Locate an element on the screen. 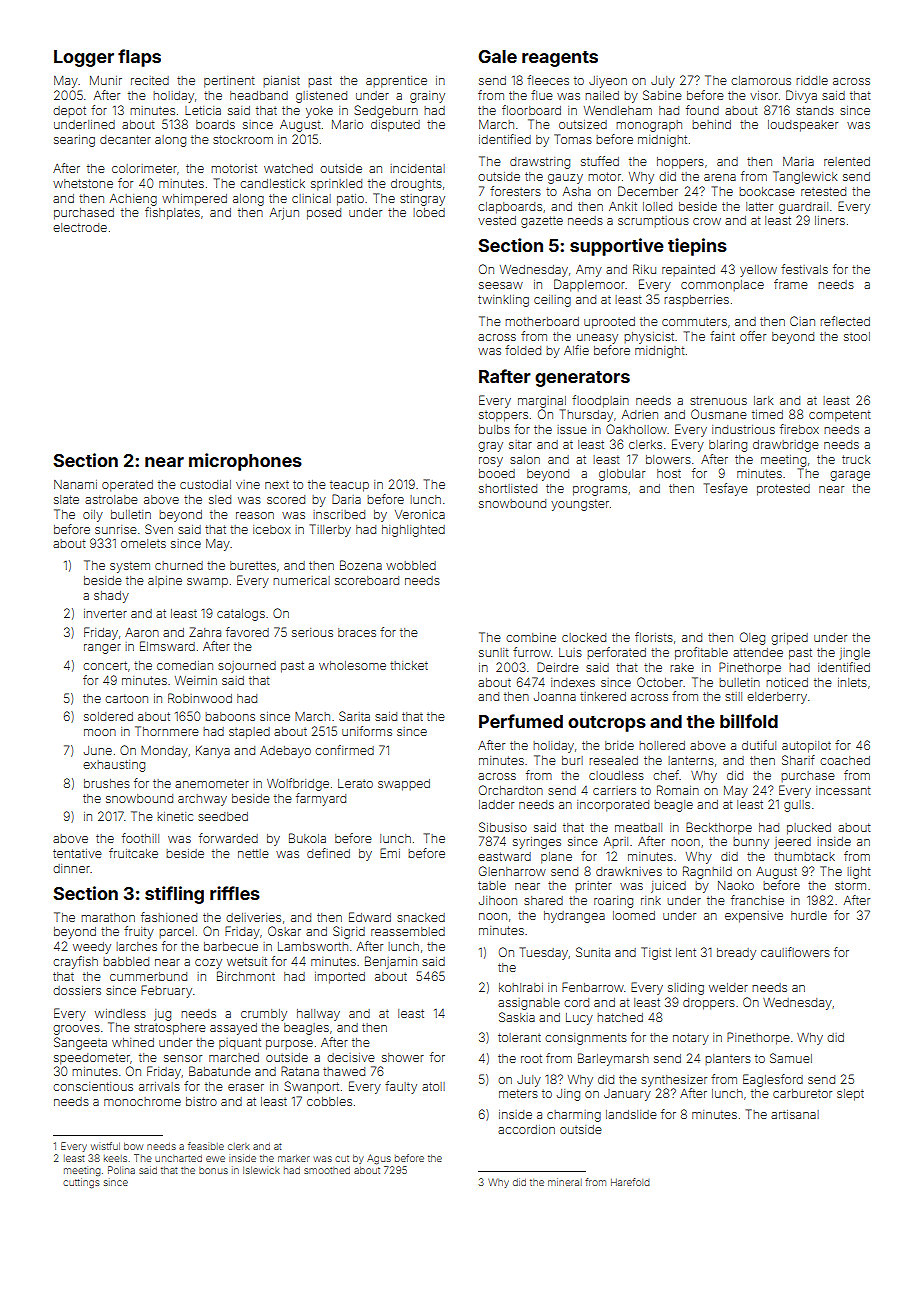 The height and width of the screenshot is (1308, 924). clamorous is located at coordinates (761, 80).
